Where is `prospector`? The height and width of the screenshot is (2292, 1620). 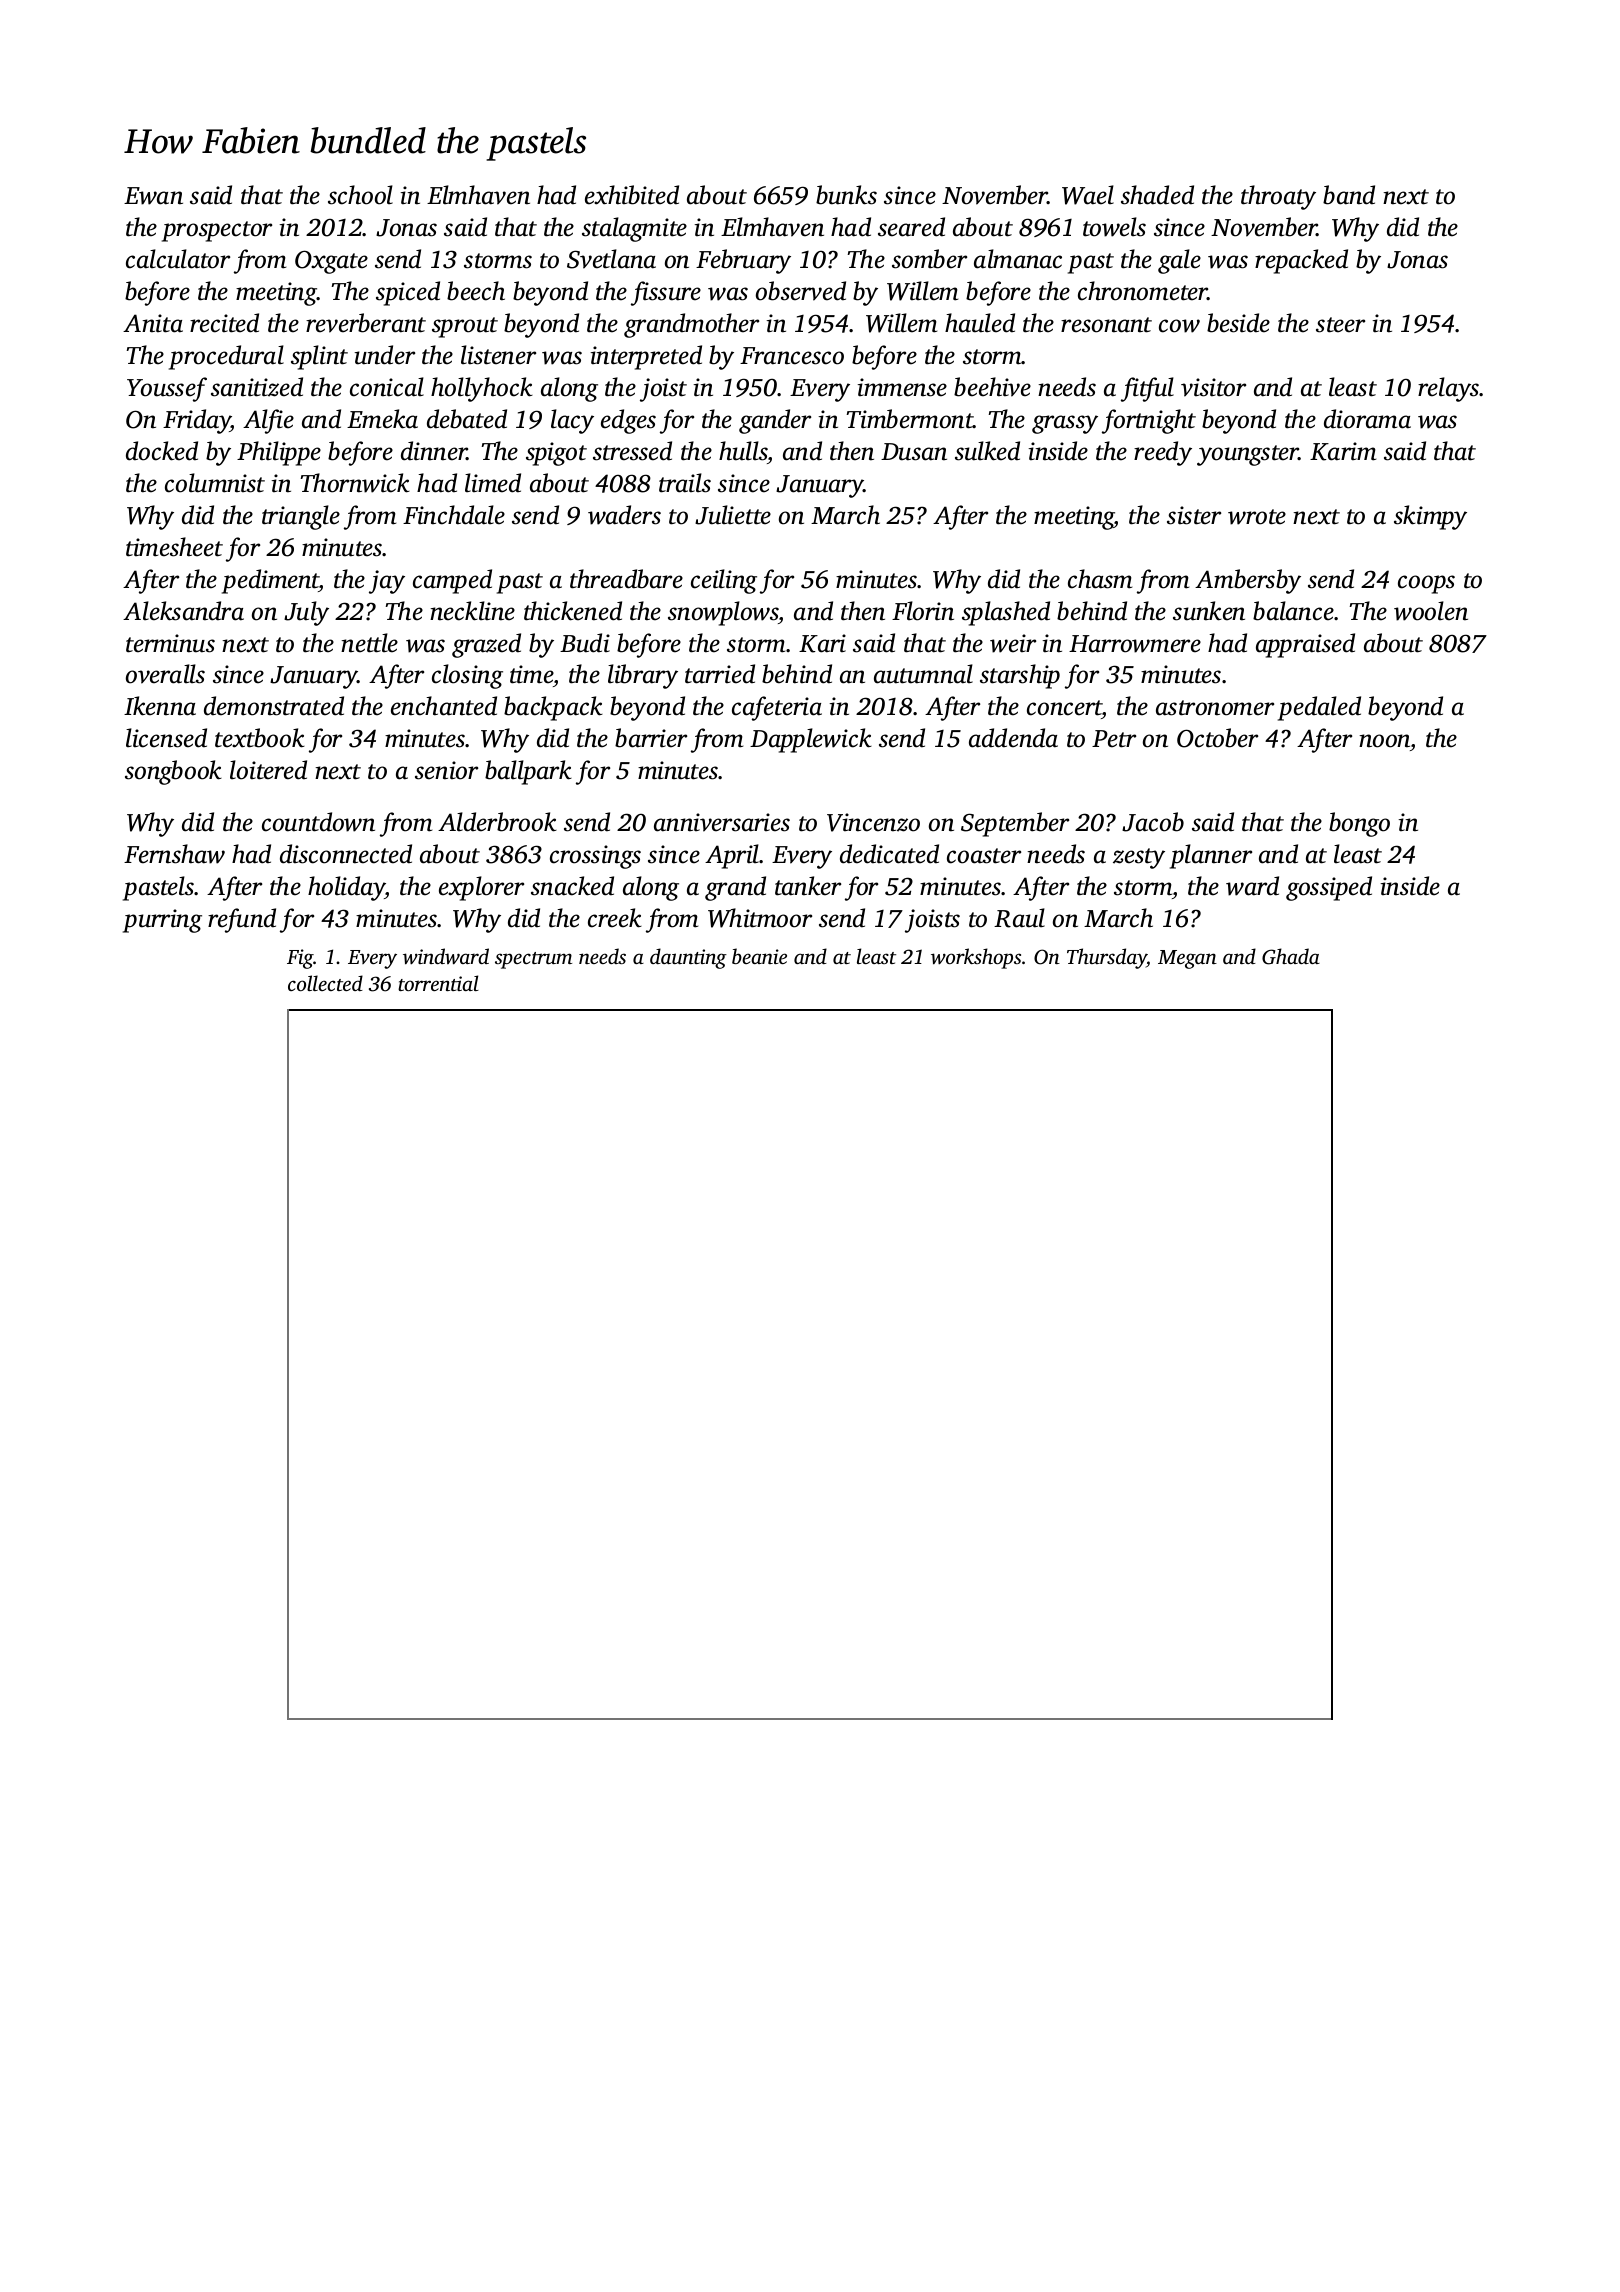 prospector is located at coordinates (217, 231).
